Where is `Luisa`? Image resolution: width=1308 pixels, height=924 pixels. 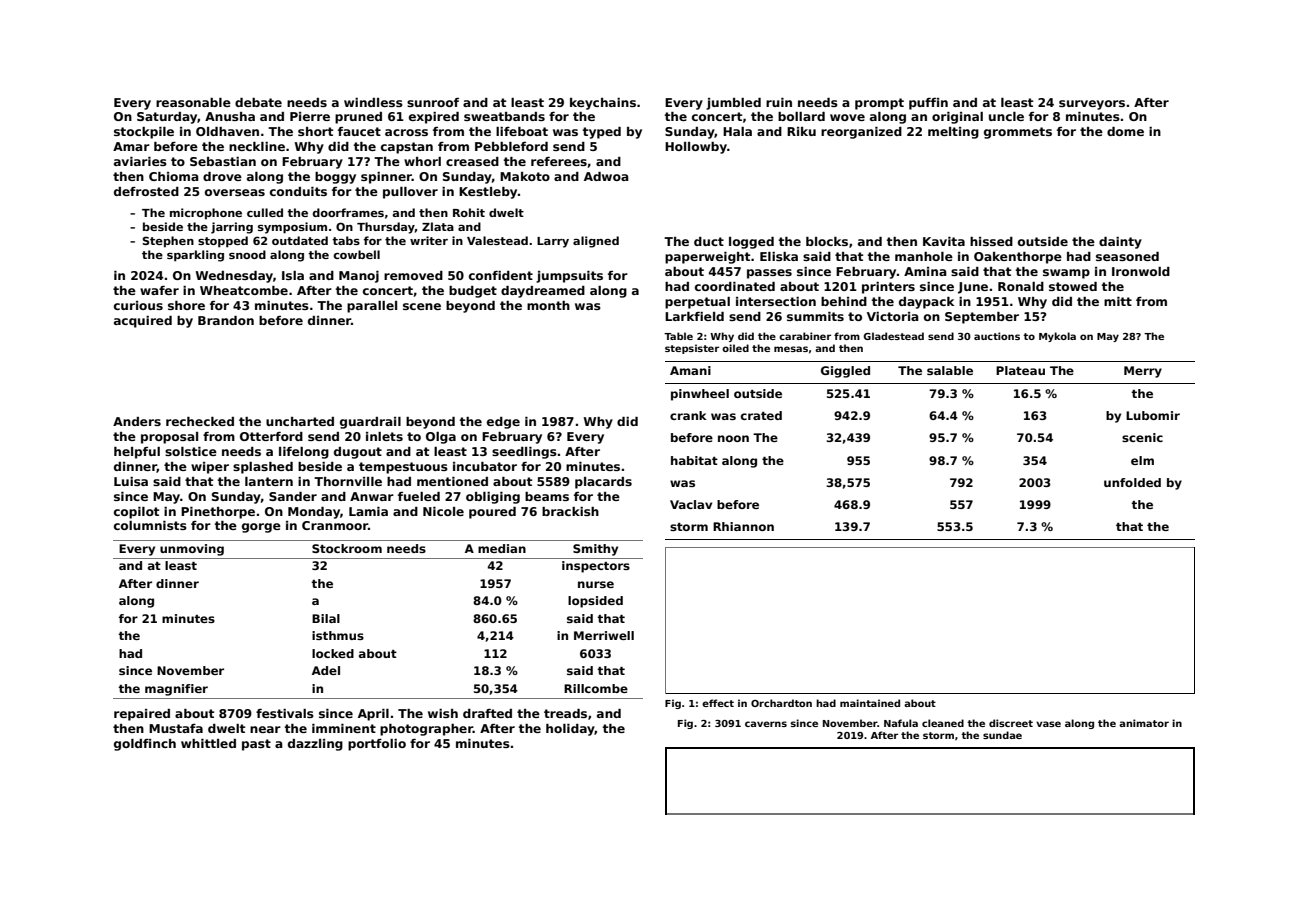 Luisa is located at coordinates (131, 481).
